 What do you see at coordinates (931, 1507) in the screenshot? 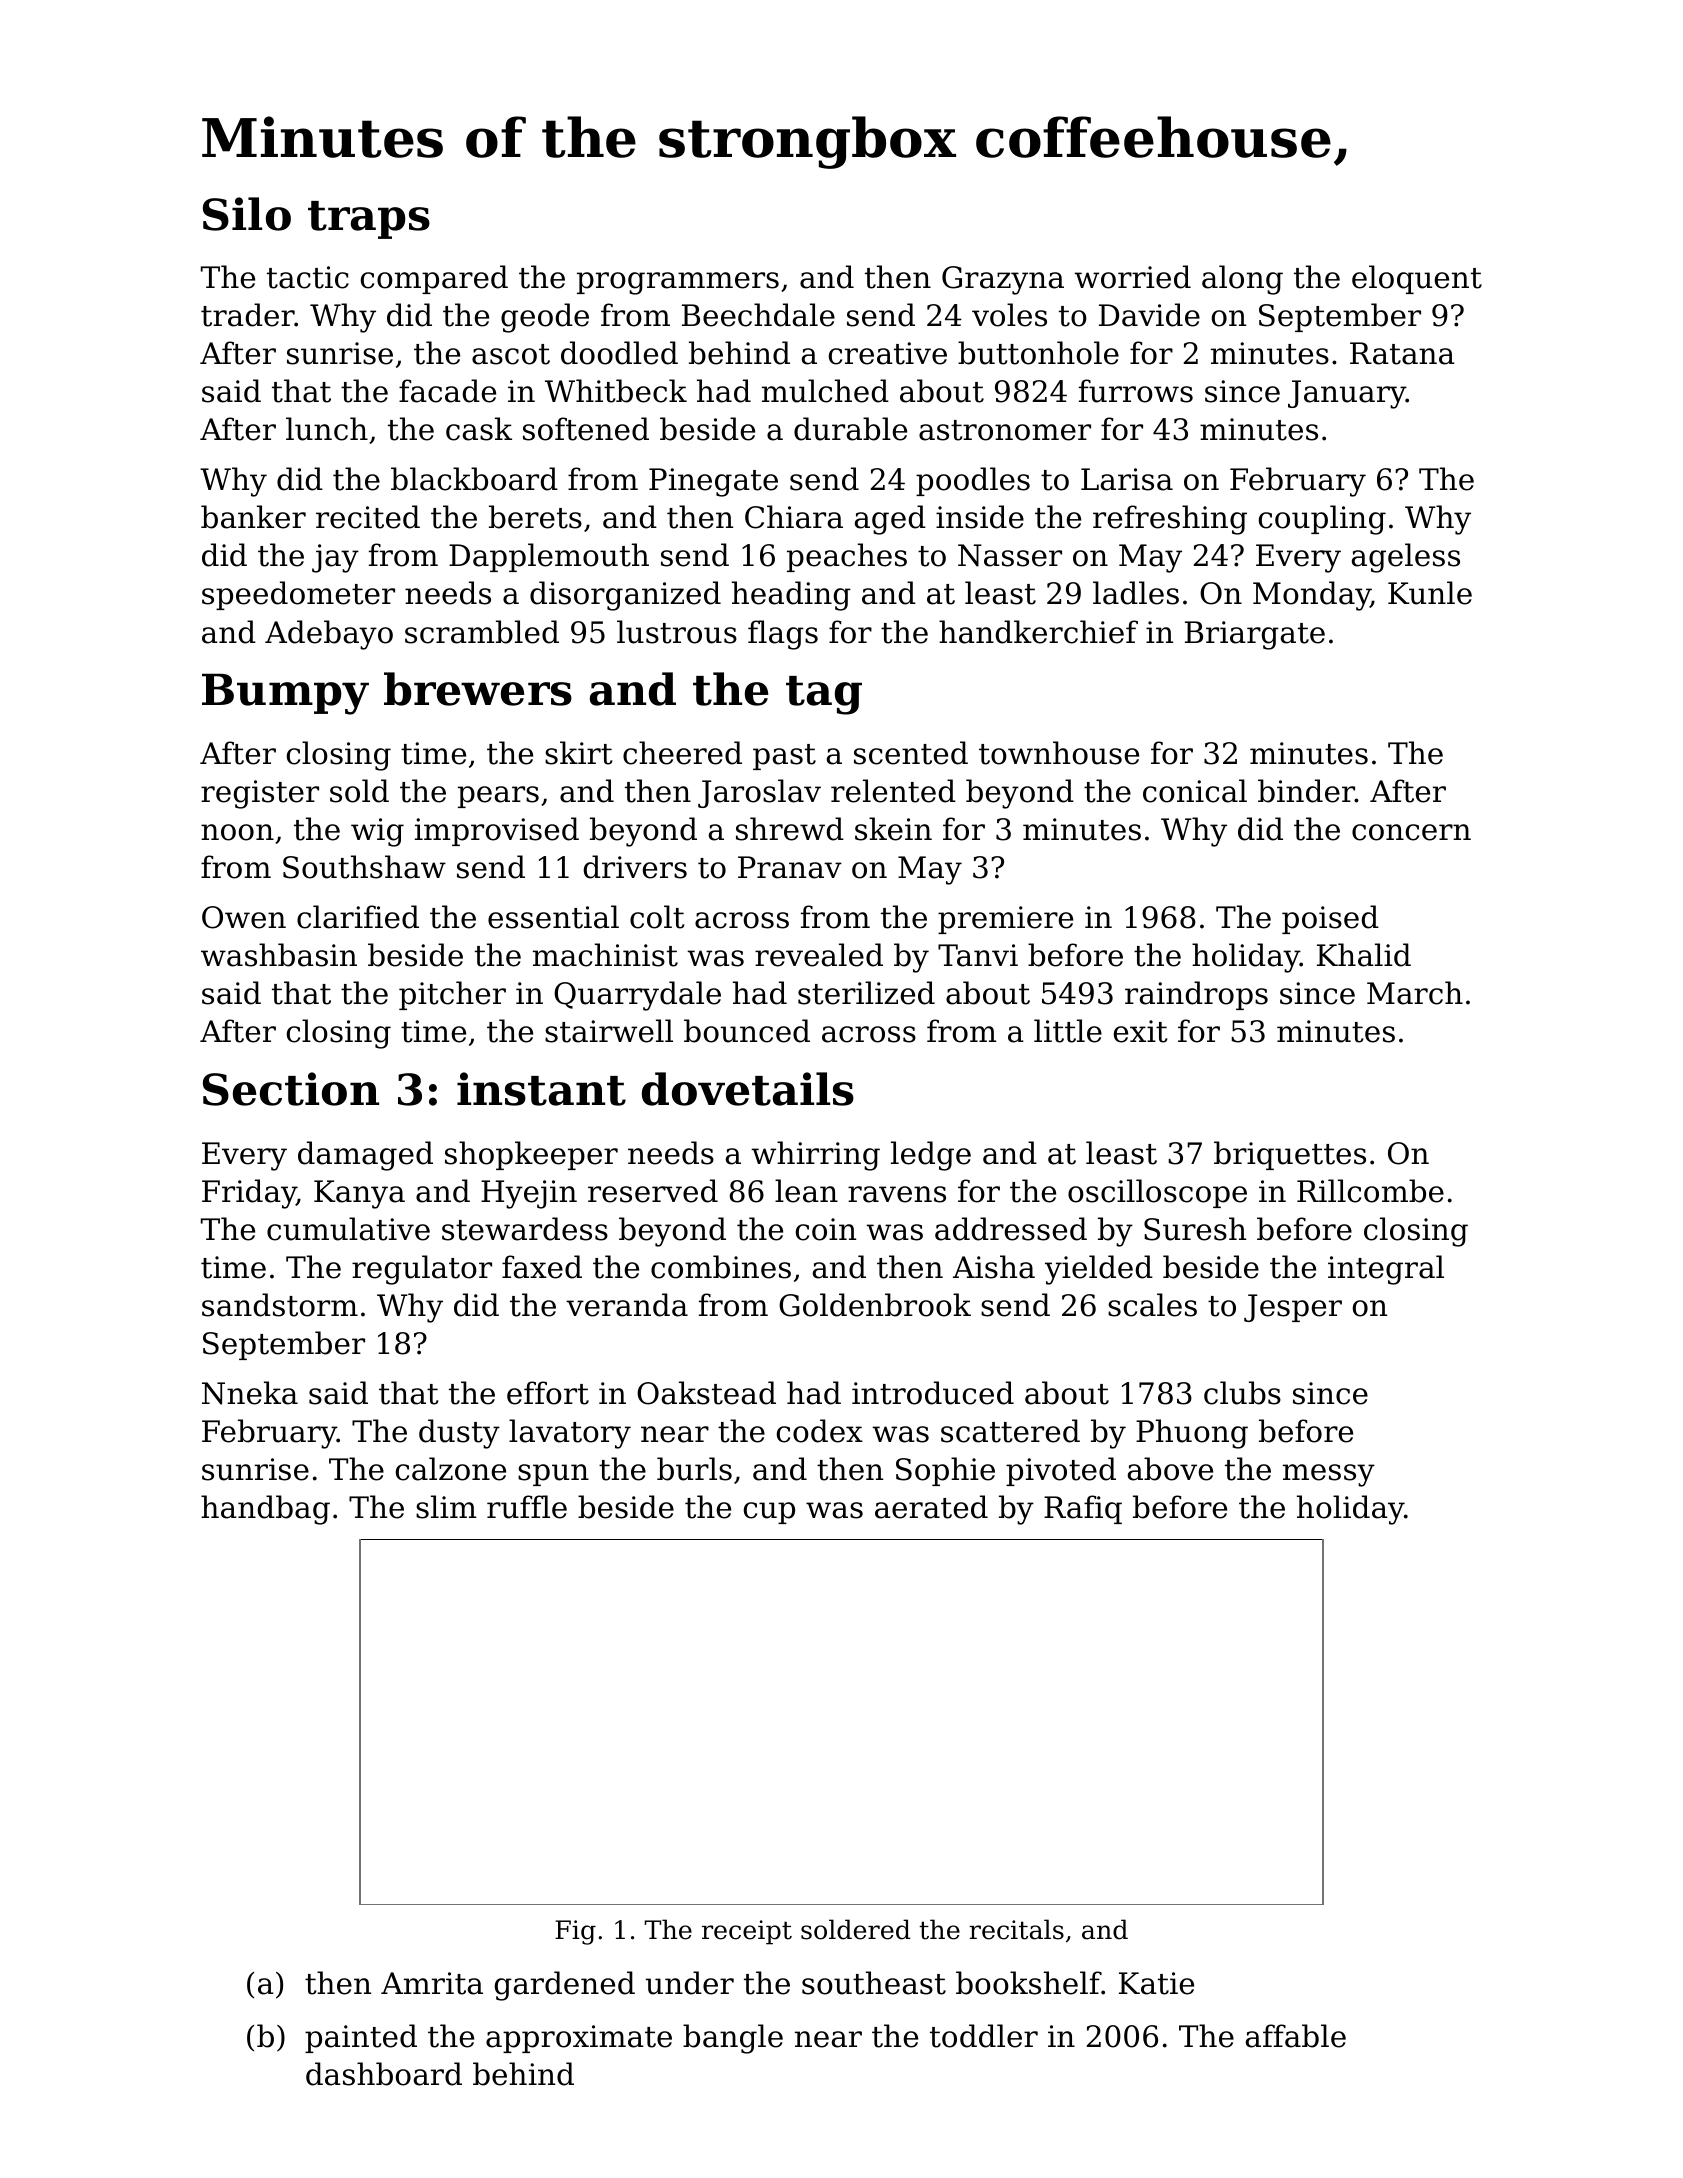
I see `aerated` at bounding box center [931, 1507].
